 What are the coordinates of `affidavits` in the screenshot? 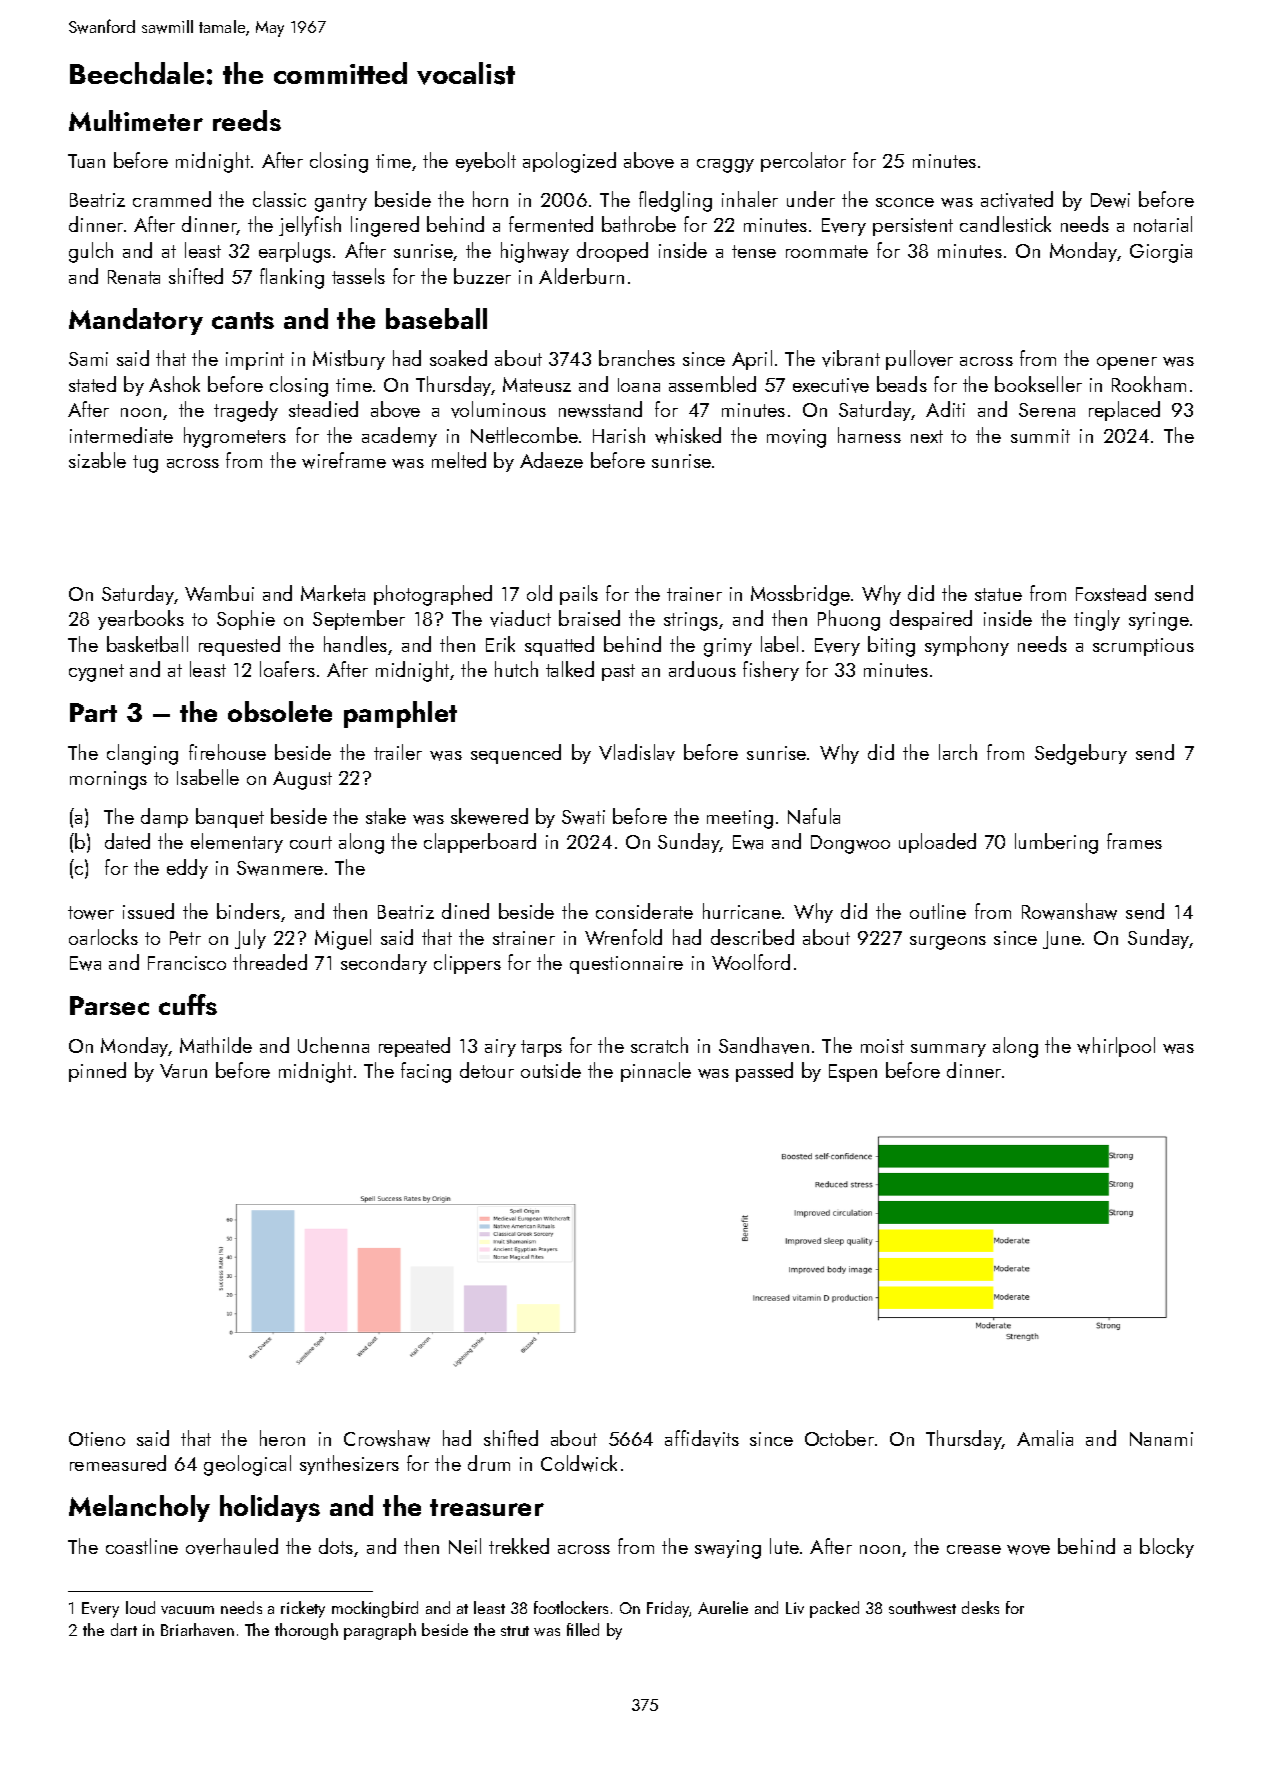 It's located at (702, 1438).
